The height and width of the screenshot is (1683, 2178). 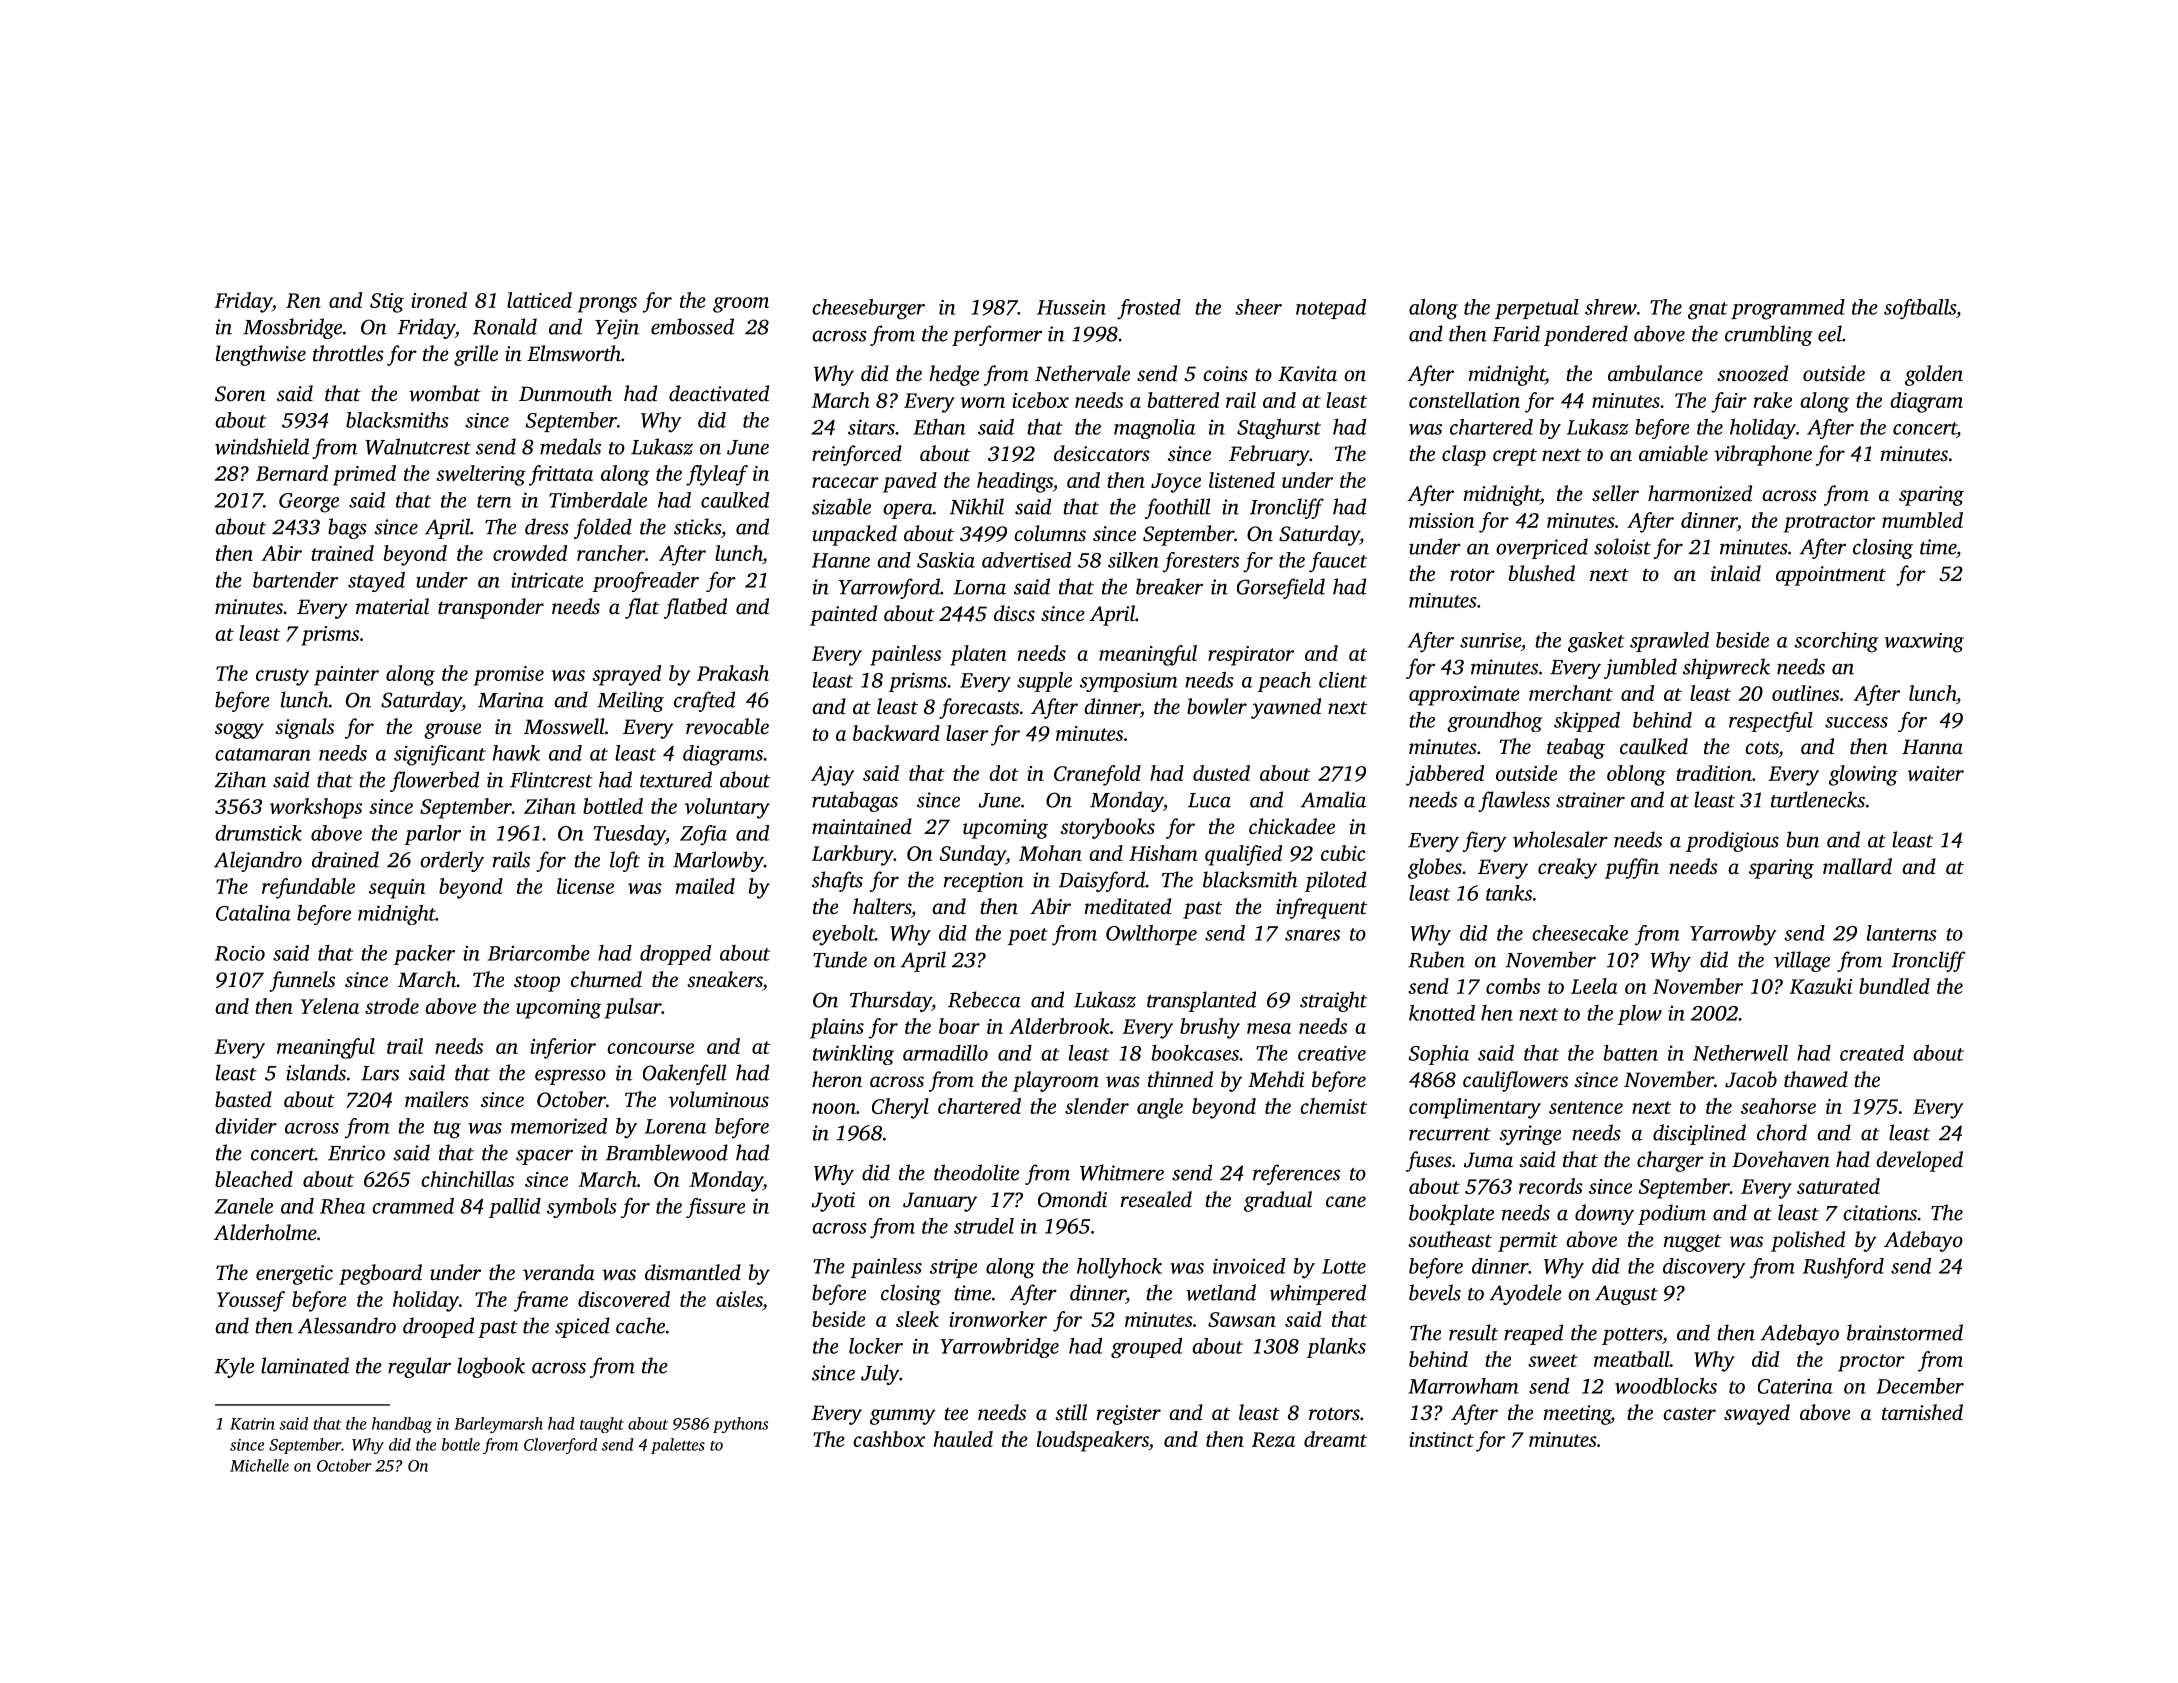 I want to click on gradual, so click(x=1278, y=1201).
